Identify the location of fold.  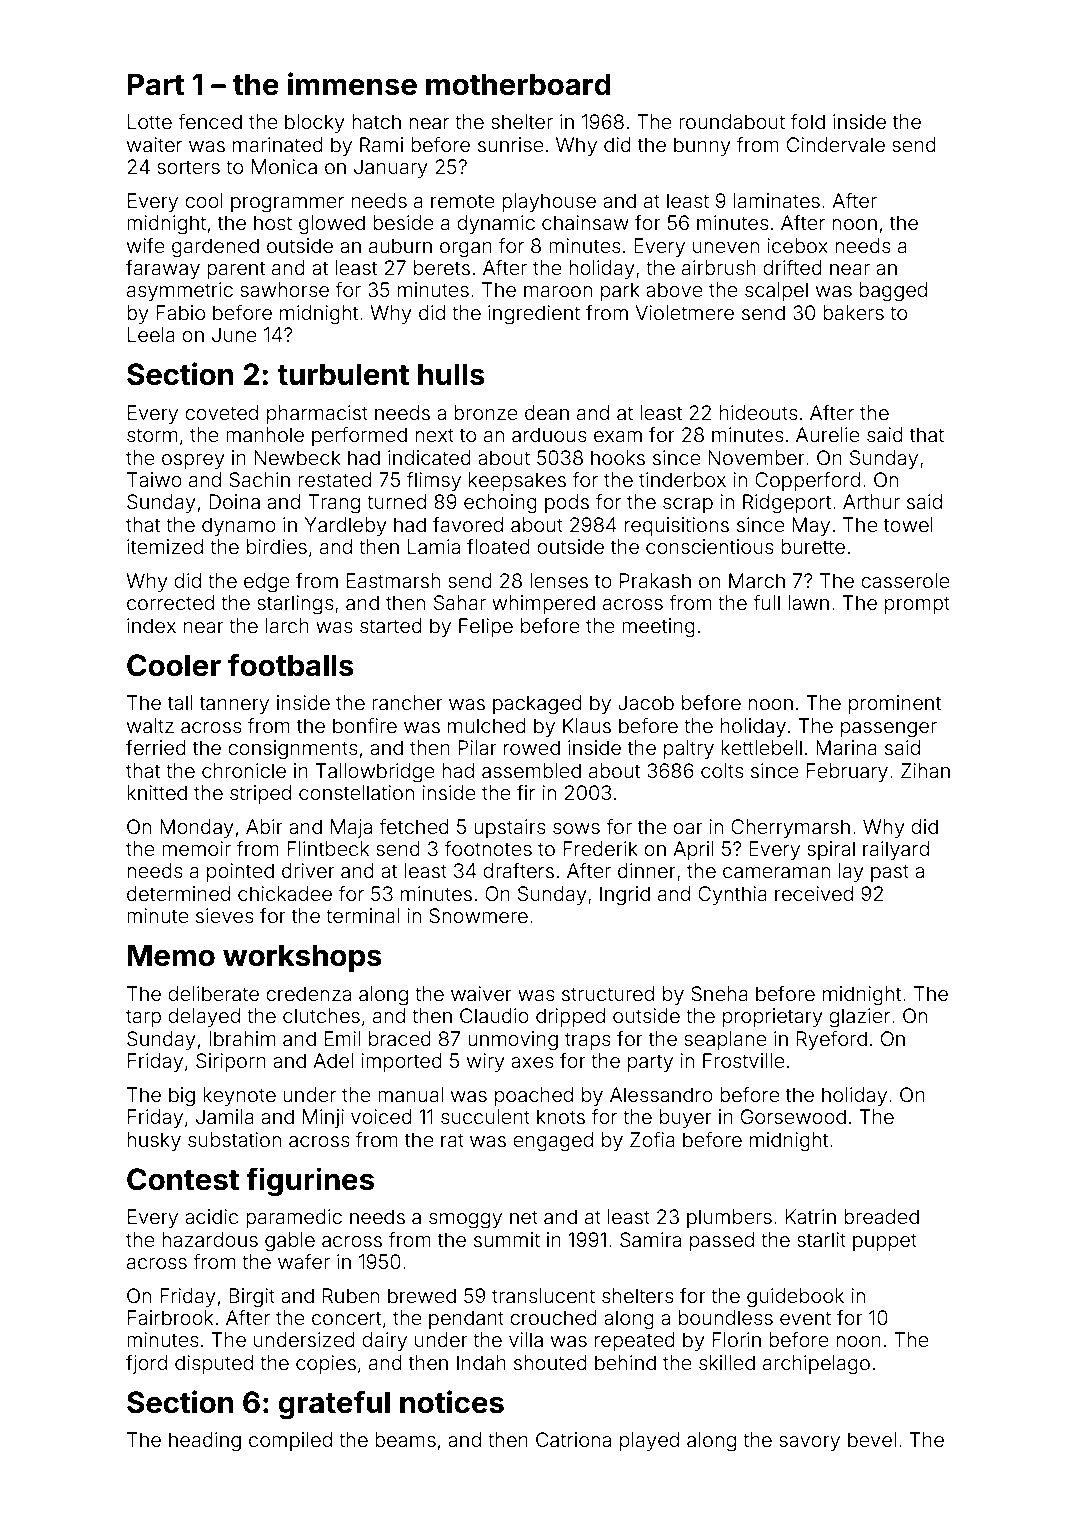
(808, 121).
